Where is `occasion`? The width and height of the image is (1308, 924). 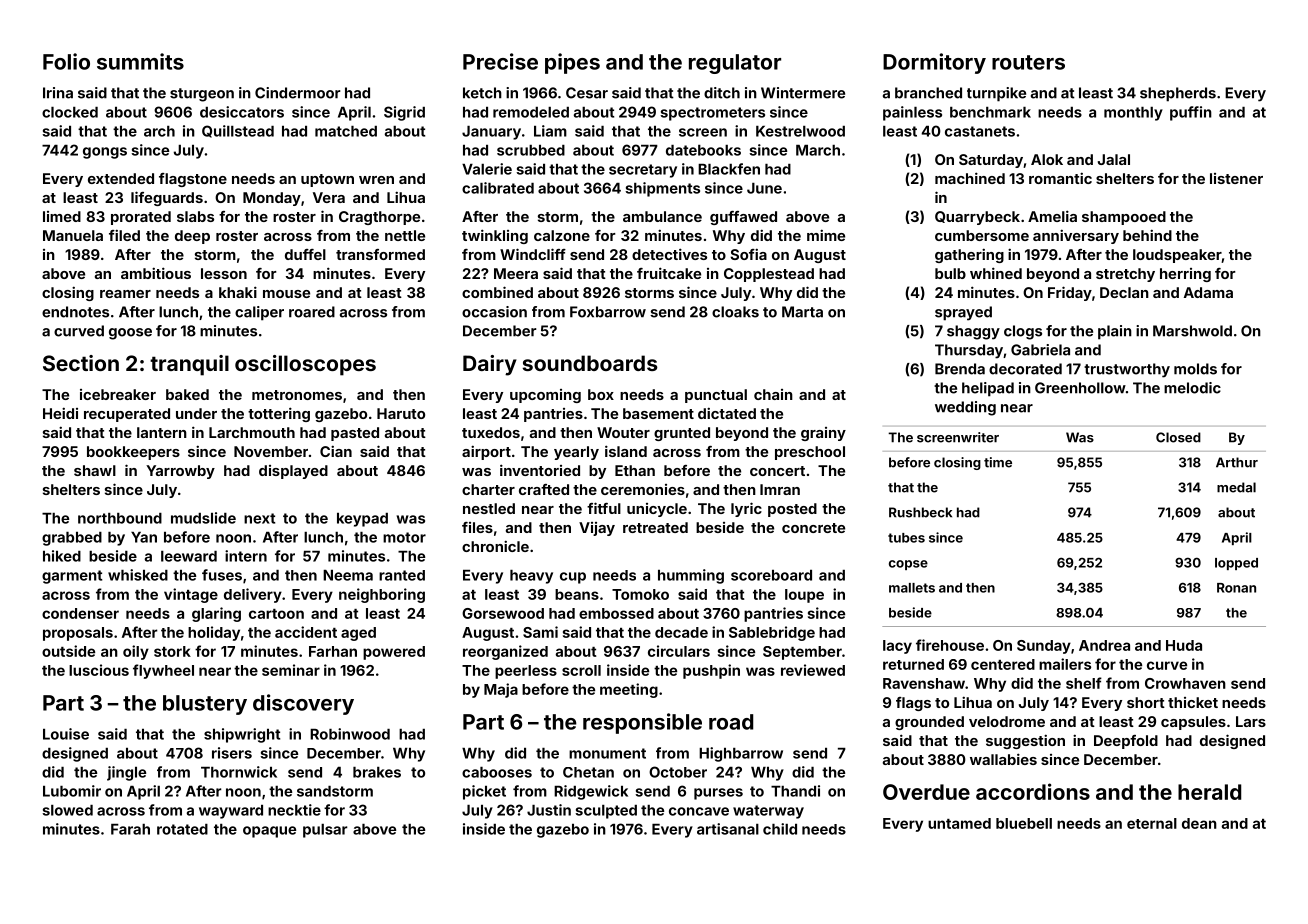 occasion is located at coordinates (494, 312).
